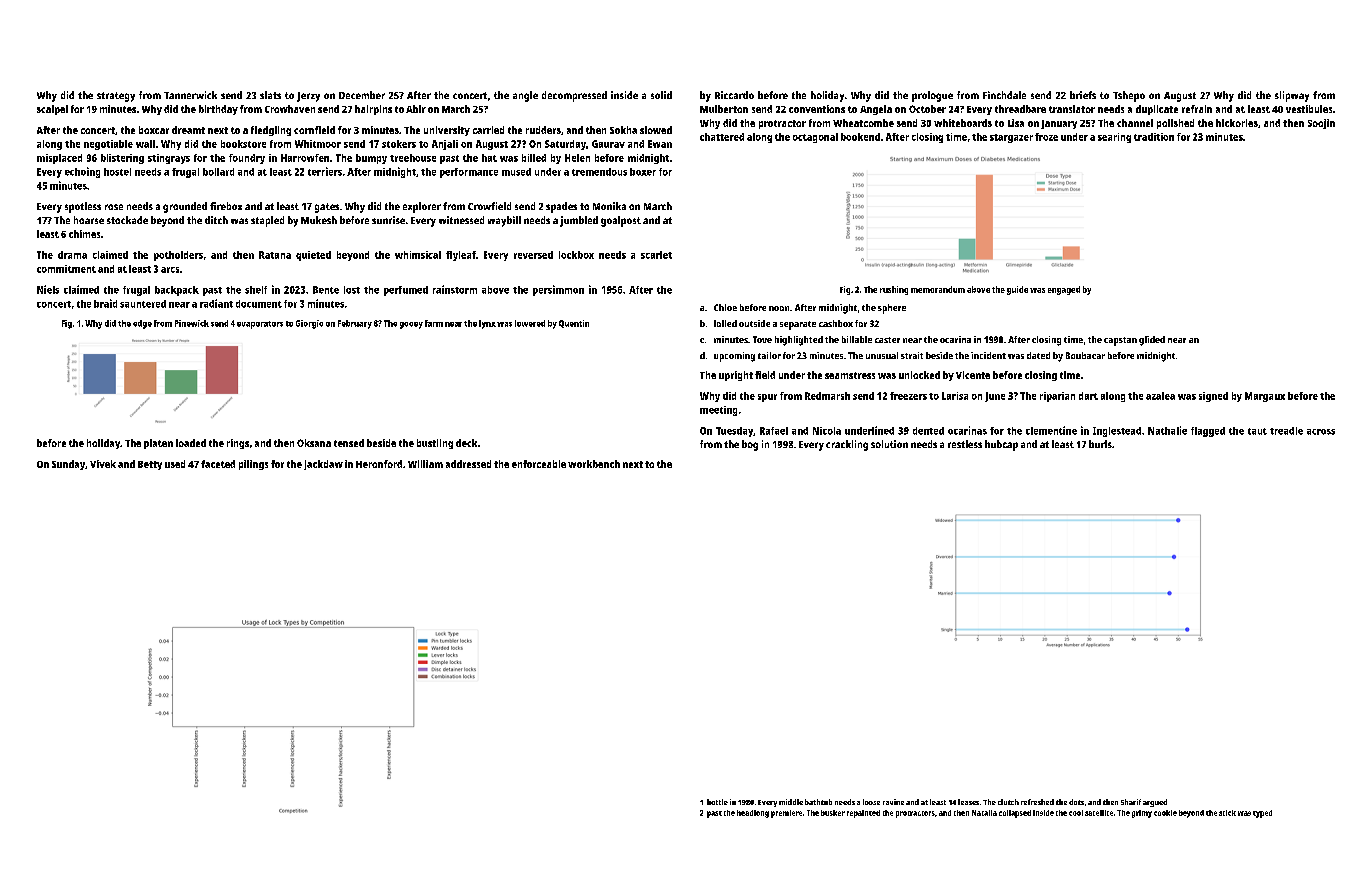 The image size is (1372, 887). I want to click on Crowhaven, so click(290, 109).
